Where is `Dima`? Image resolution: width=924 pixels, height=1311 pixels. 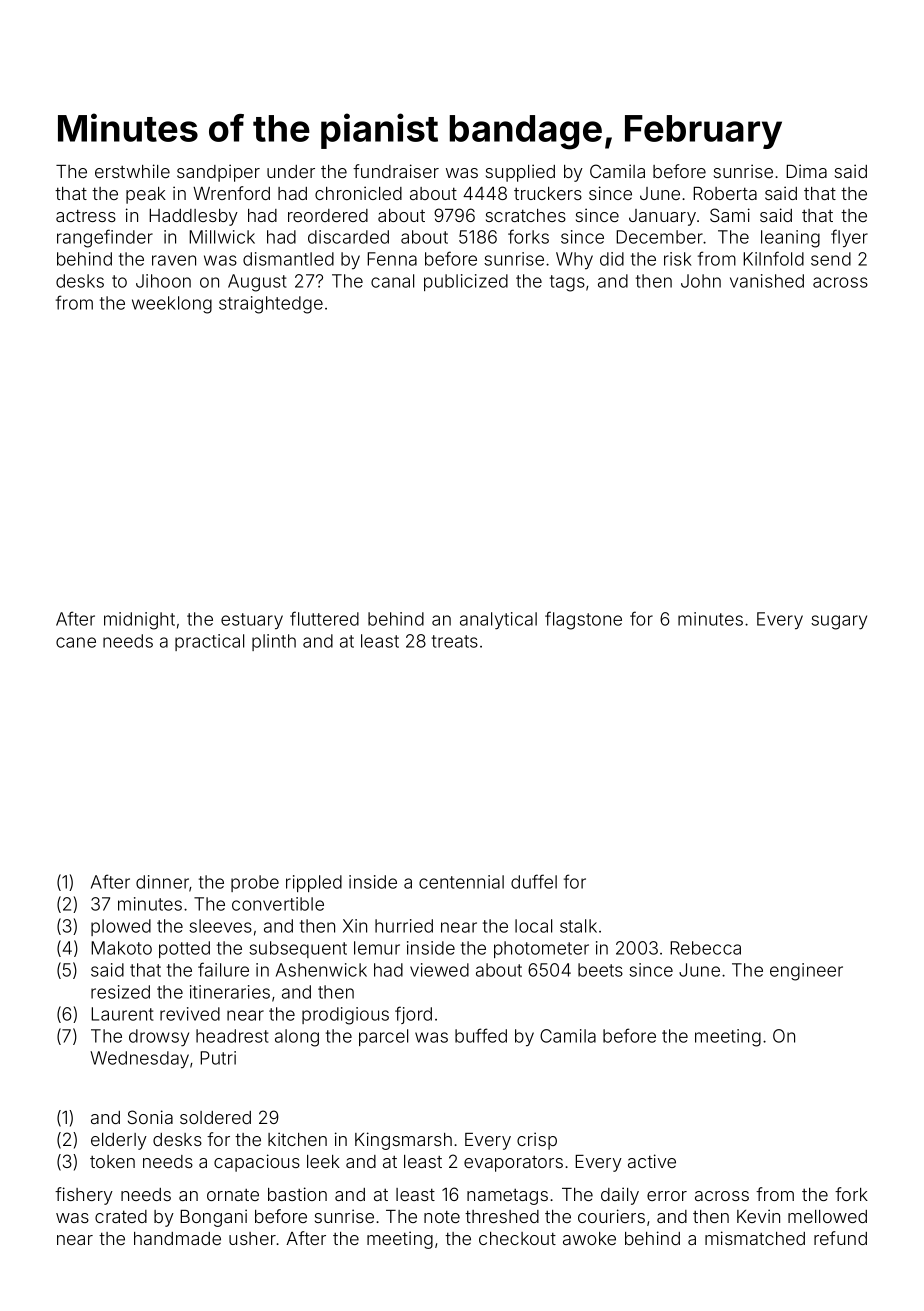
Dima is located at coordinates (806, 171).
